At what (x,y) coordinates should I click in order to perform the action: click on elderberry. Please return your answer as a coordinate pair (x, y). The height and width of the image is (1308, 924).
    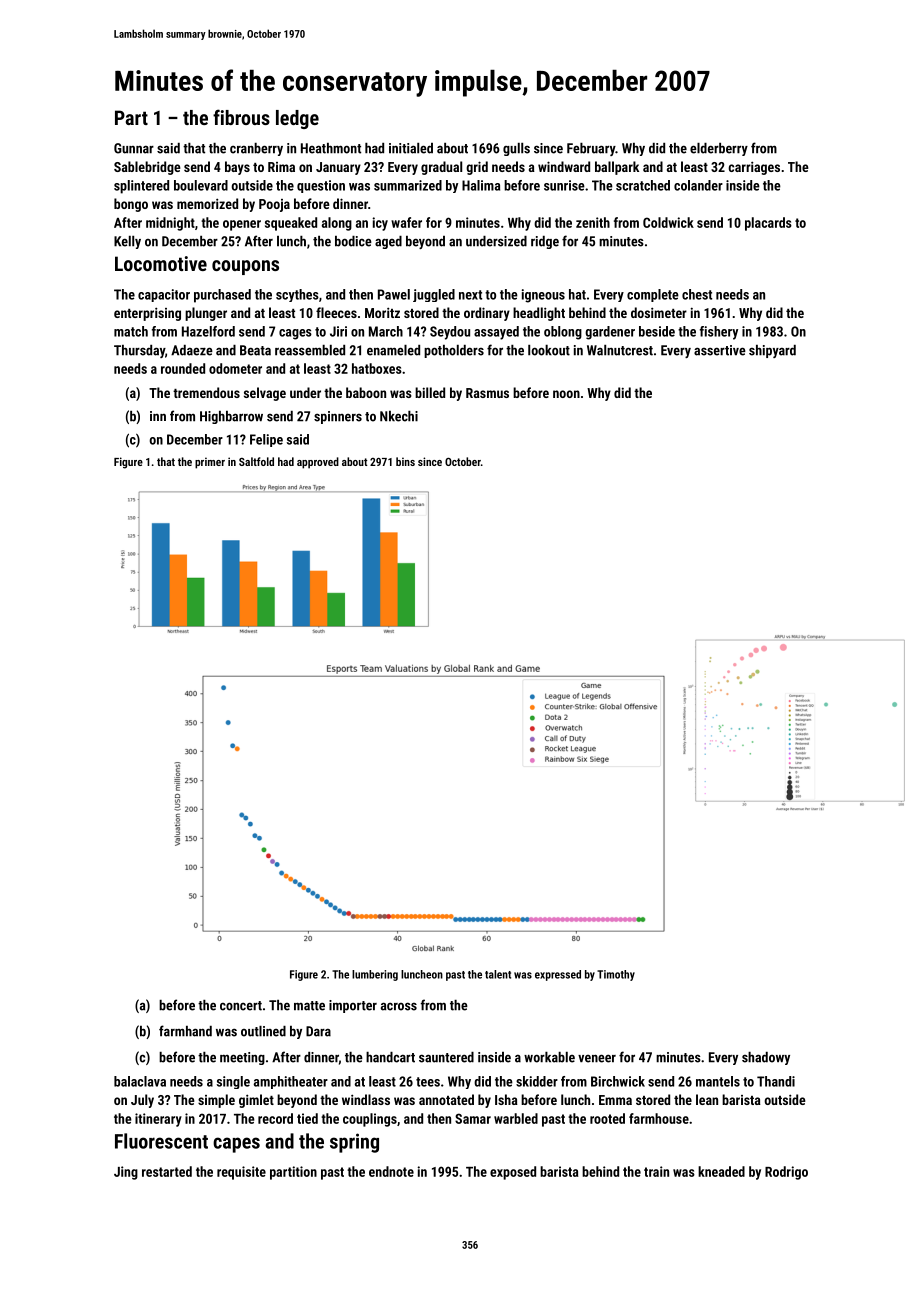
    Looking at the image, I should click on (719, 149).
